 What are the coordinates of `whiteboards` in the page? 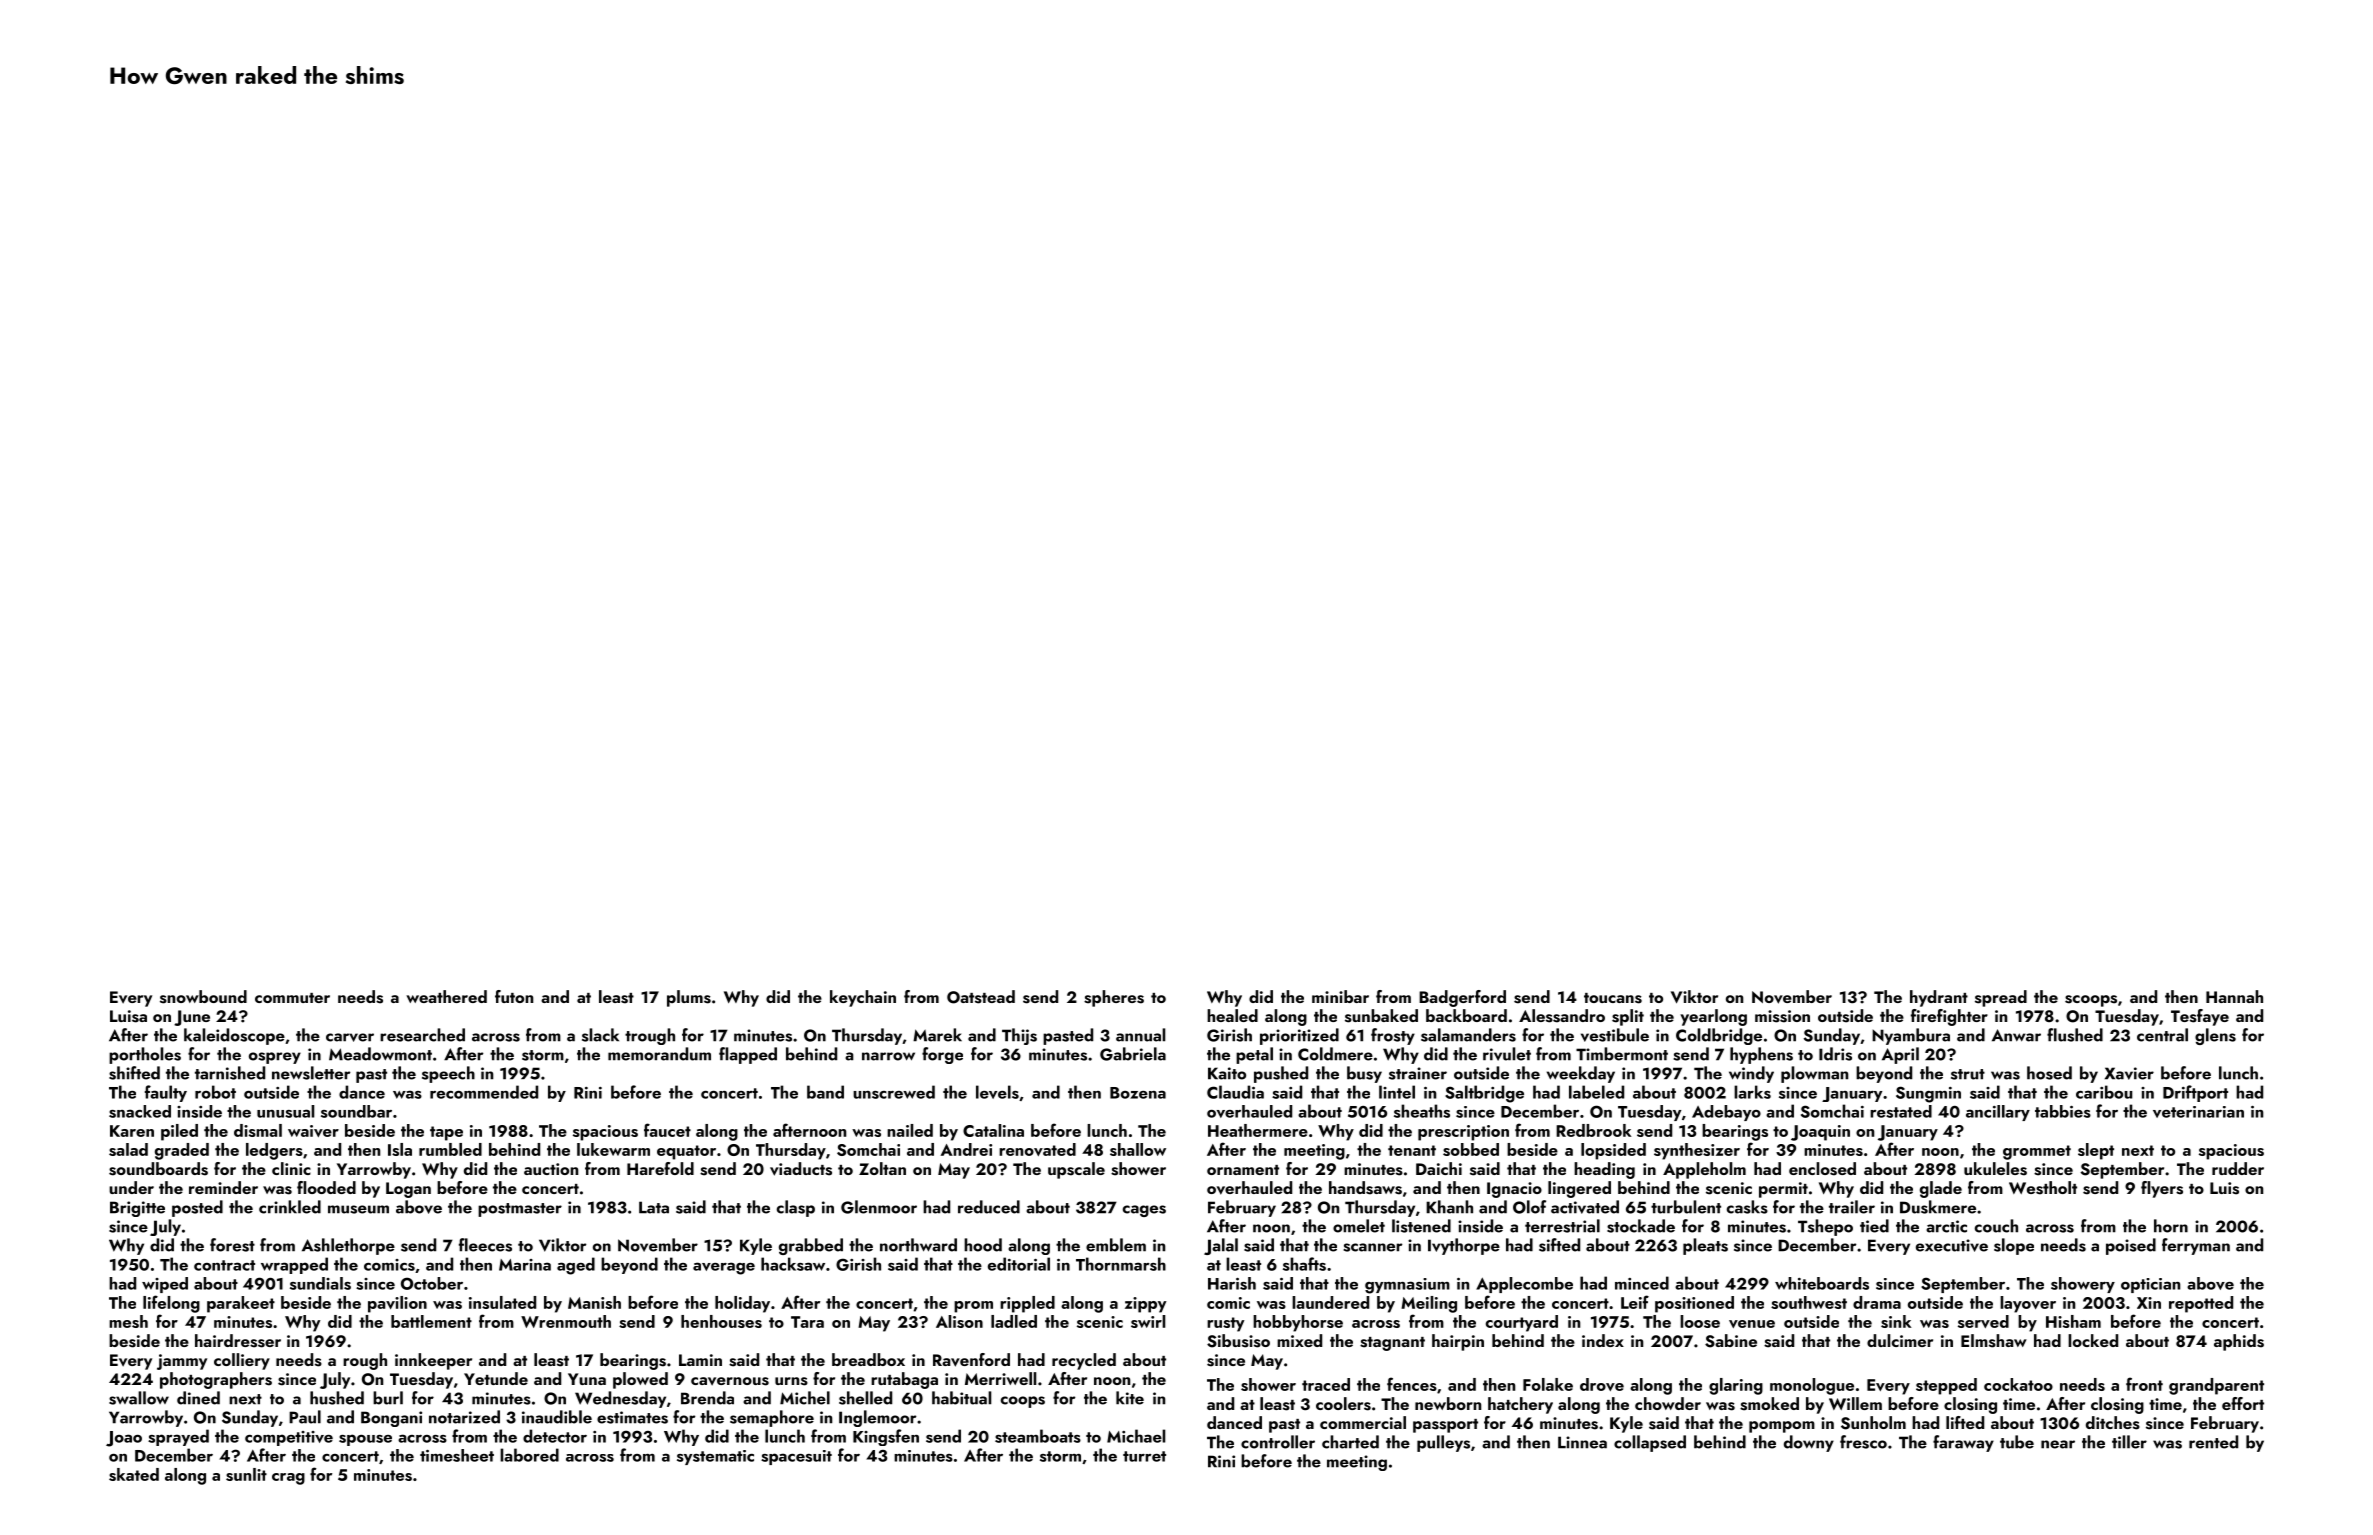 It's located at (1822, 1283).
